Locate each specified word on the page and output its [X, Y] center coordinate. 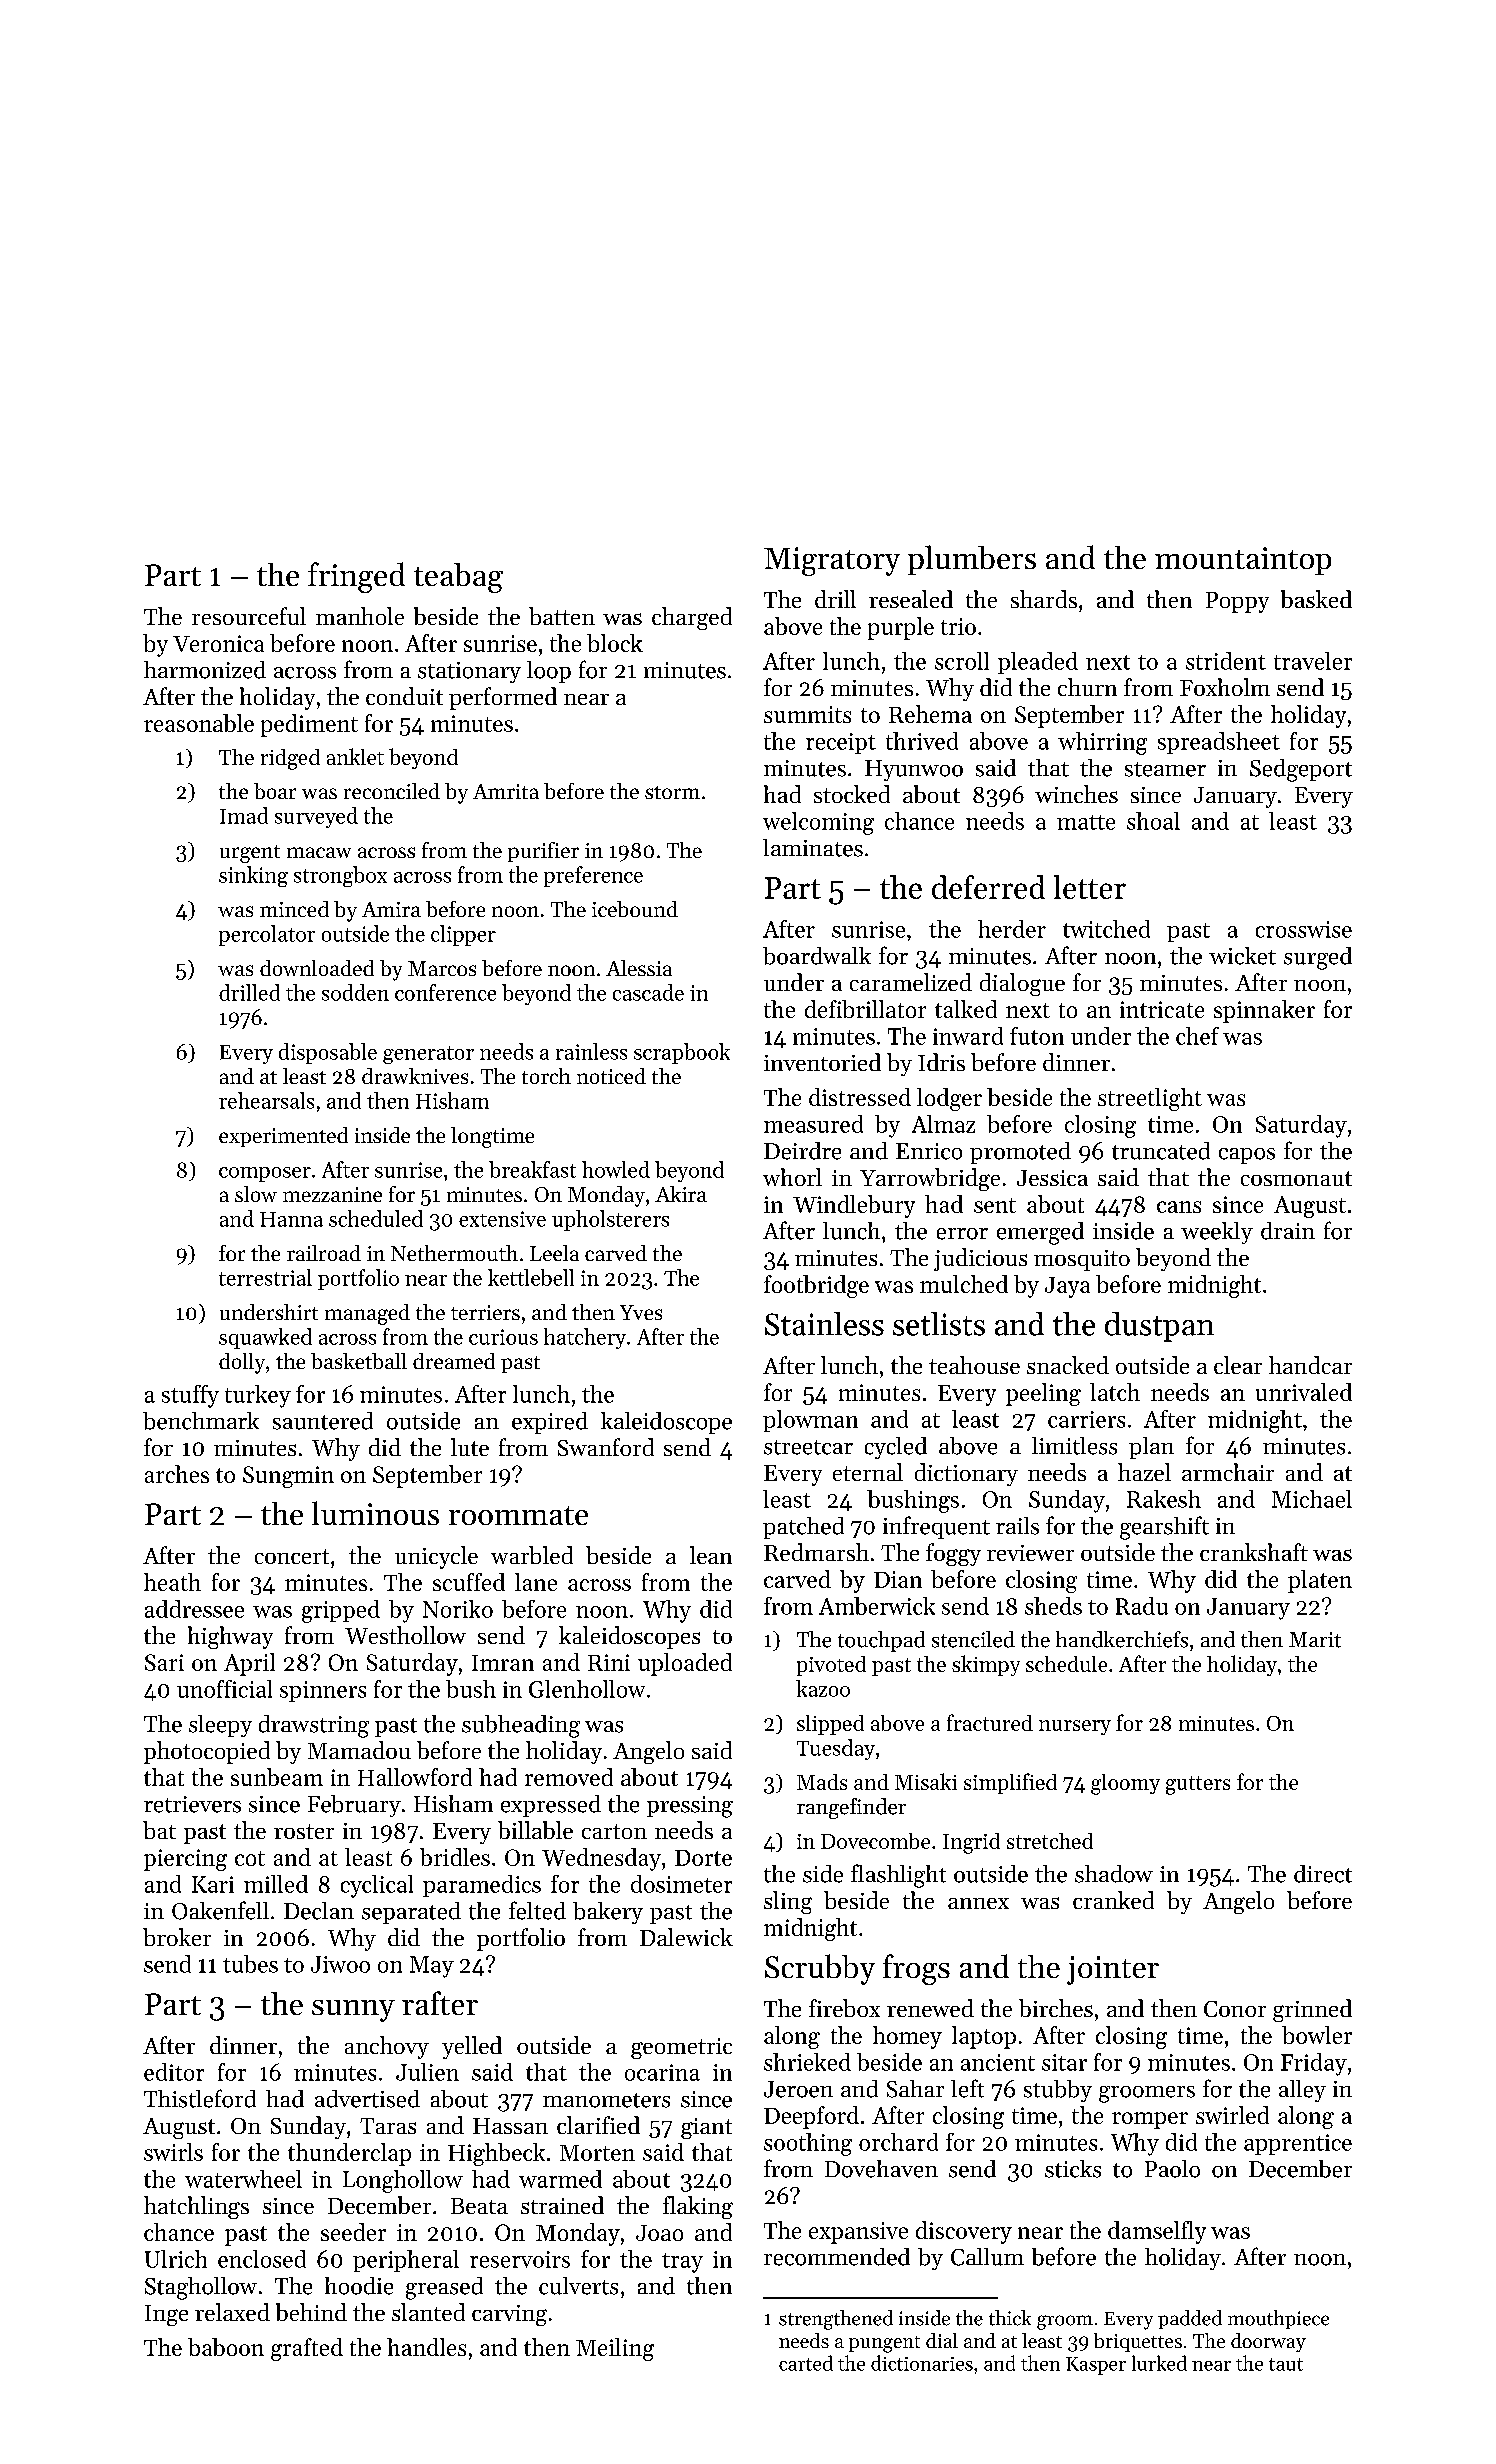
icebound [635, 909]
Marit [1315, 1640]
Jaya [1067, 1287]
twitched [1106, 929]
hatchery [585, 1338]
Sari [164, 1662]
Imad [244, 815]
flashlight [898, 1876]
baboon [226, 2347]
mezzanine [332, 1194]
